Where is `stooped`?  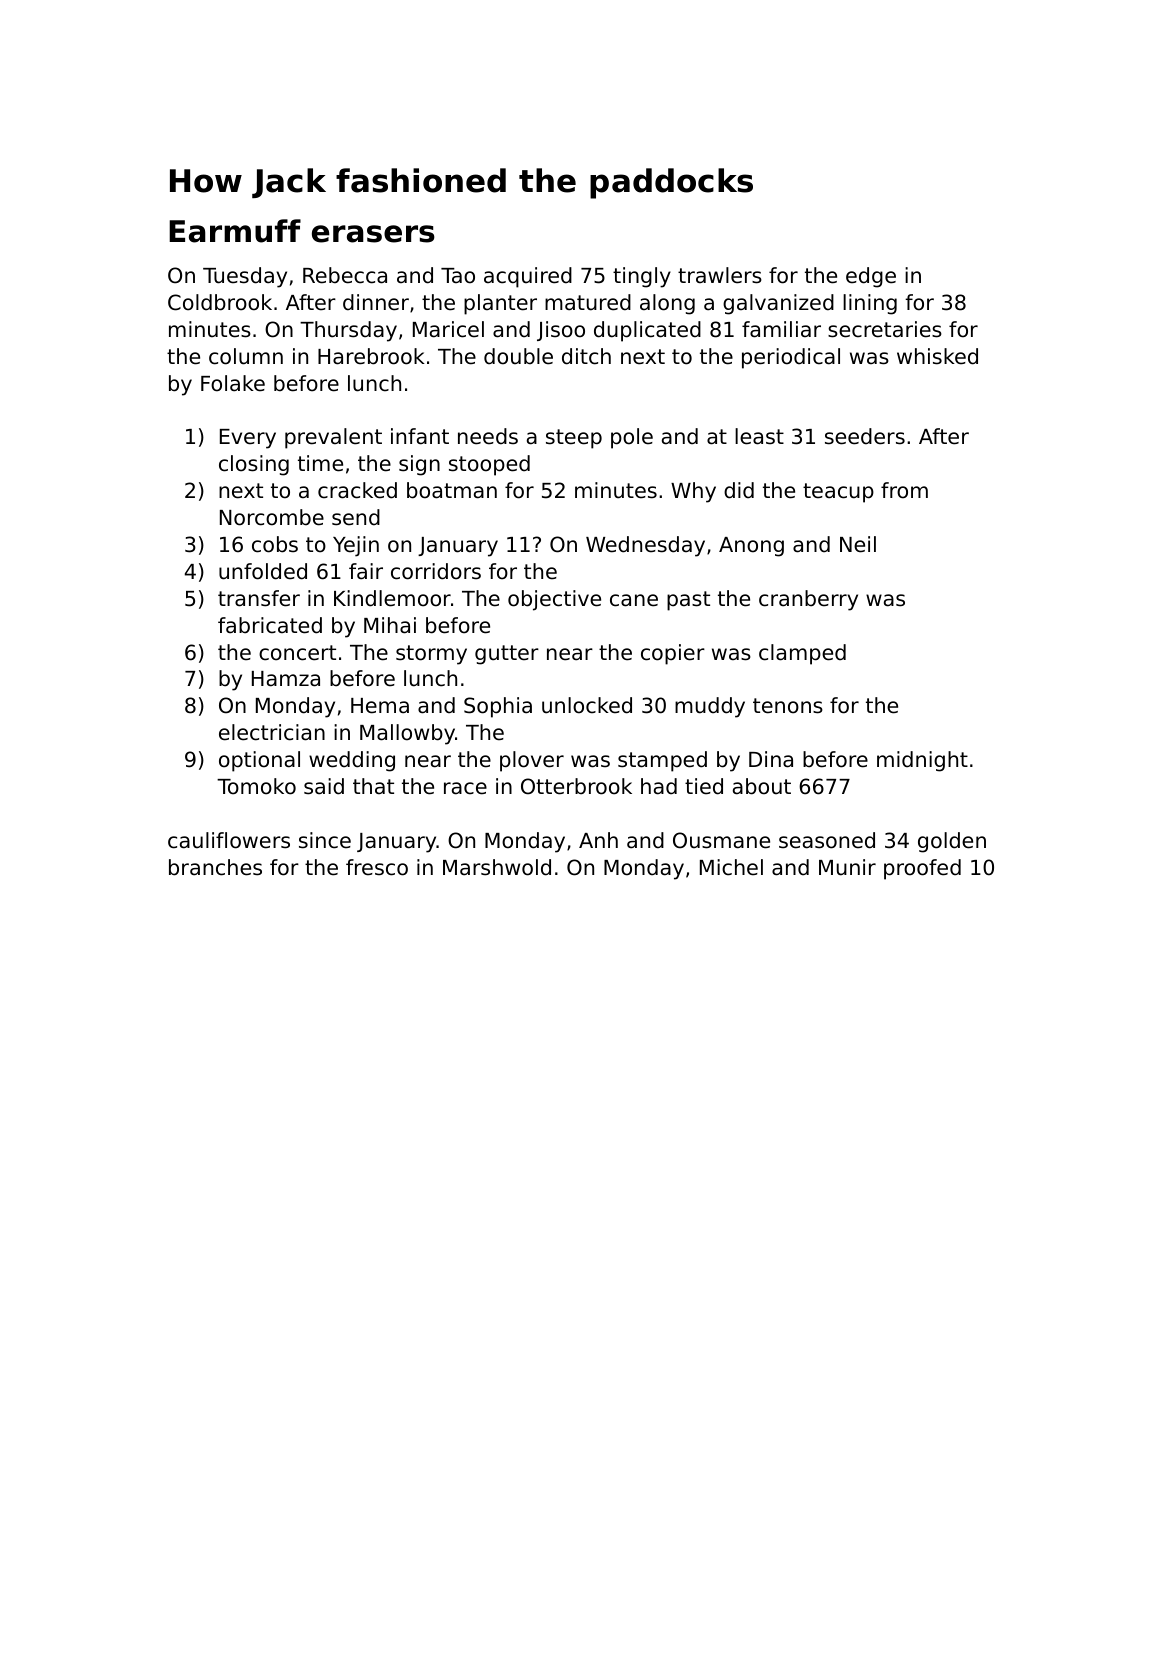
stooped is located at coordinates (489, 465).
